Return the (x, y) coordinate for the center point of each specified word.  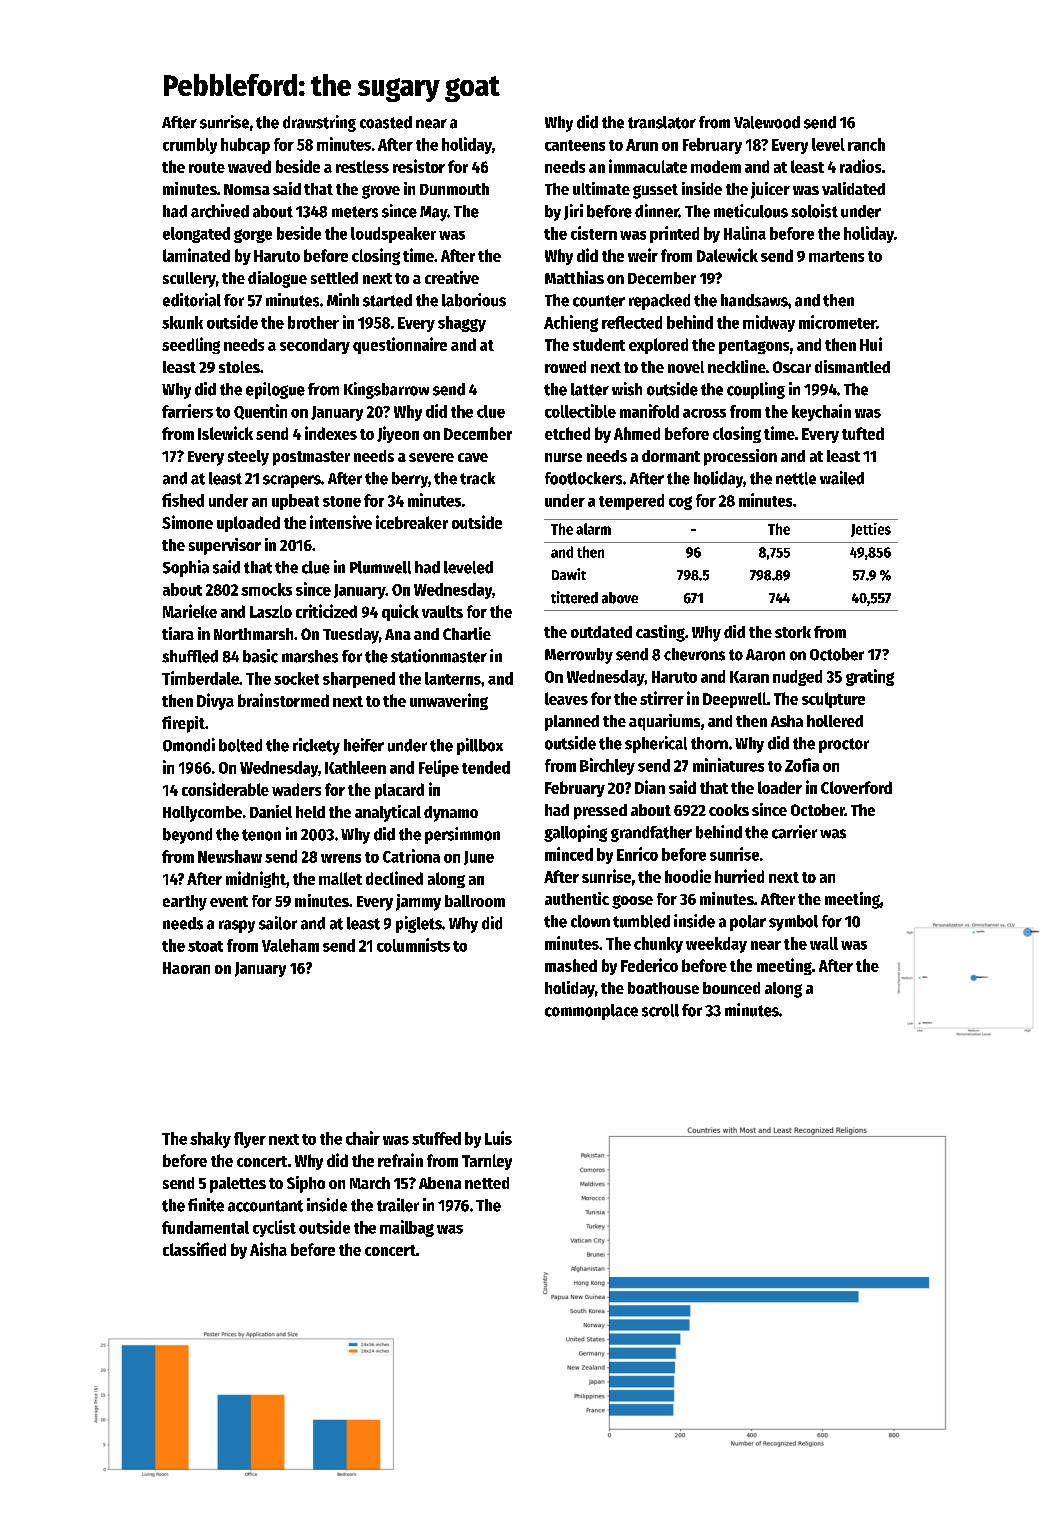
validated (853, 188)
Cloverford (856, 787)
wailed (842, 478)
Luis (498, 1138)
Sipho (306, 1184)
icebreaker (412, 522)
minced (569, 854)
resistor (419, 166)
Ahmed (637, 433)
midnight (256, 879)
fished (183, 500)
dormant (671, 456)
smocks (266, 589)
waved (249, 166)
